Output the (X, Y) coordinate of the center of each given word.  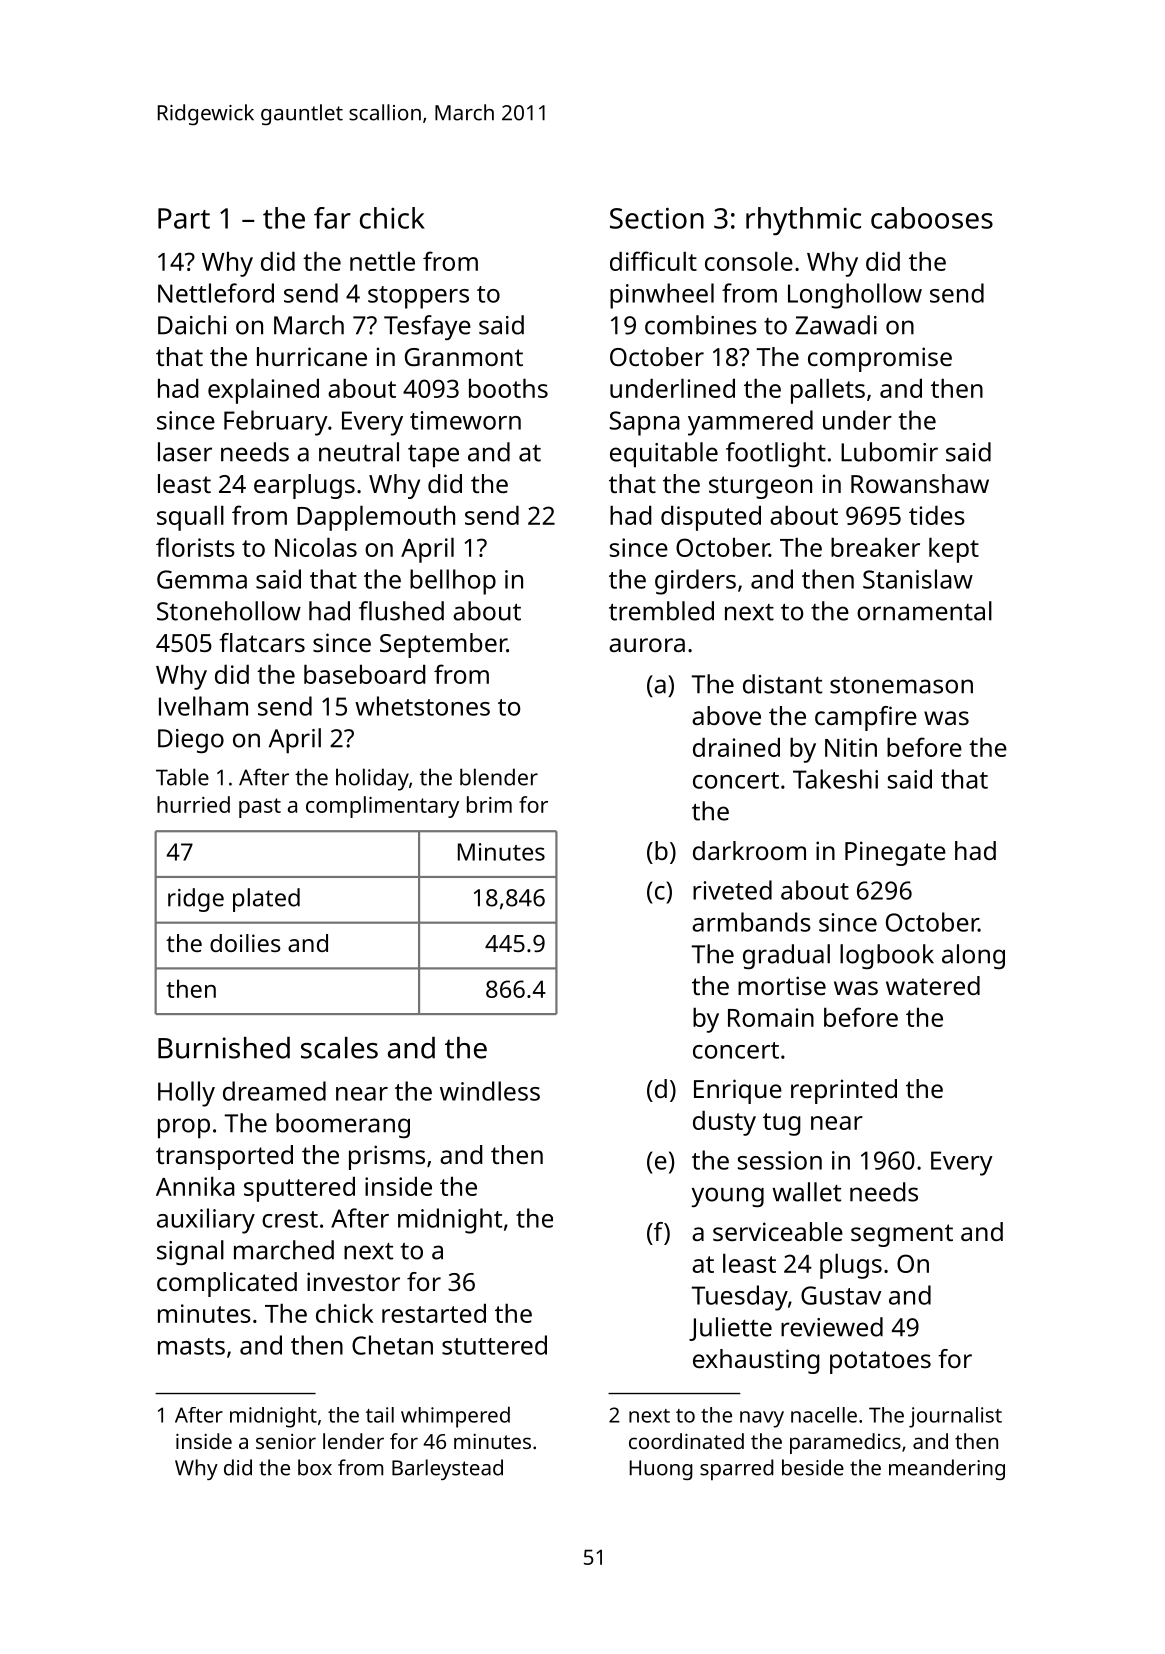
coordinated (686, 1441)
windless (490, 1091)
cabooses (932, 218)
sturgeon (760, 487)
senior (286, 1441)
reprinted (844, 1091)
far (332, 218)
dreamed (274, 1091)
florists (195, 547)
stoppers (418, 297)
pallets (828, 391)
